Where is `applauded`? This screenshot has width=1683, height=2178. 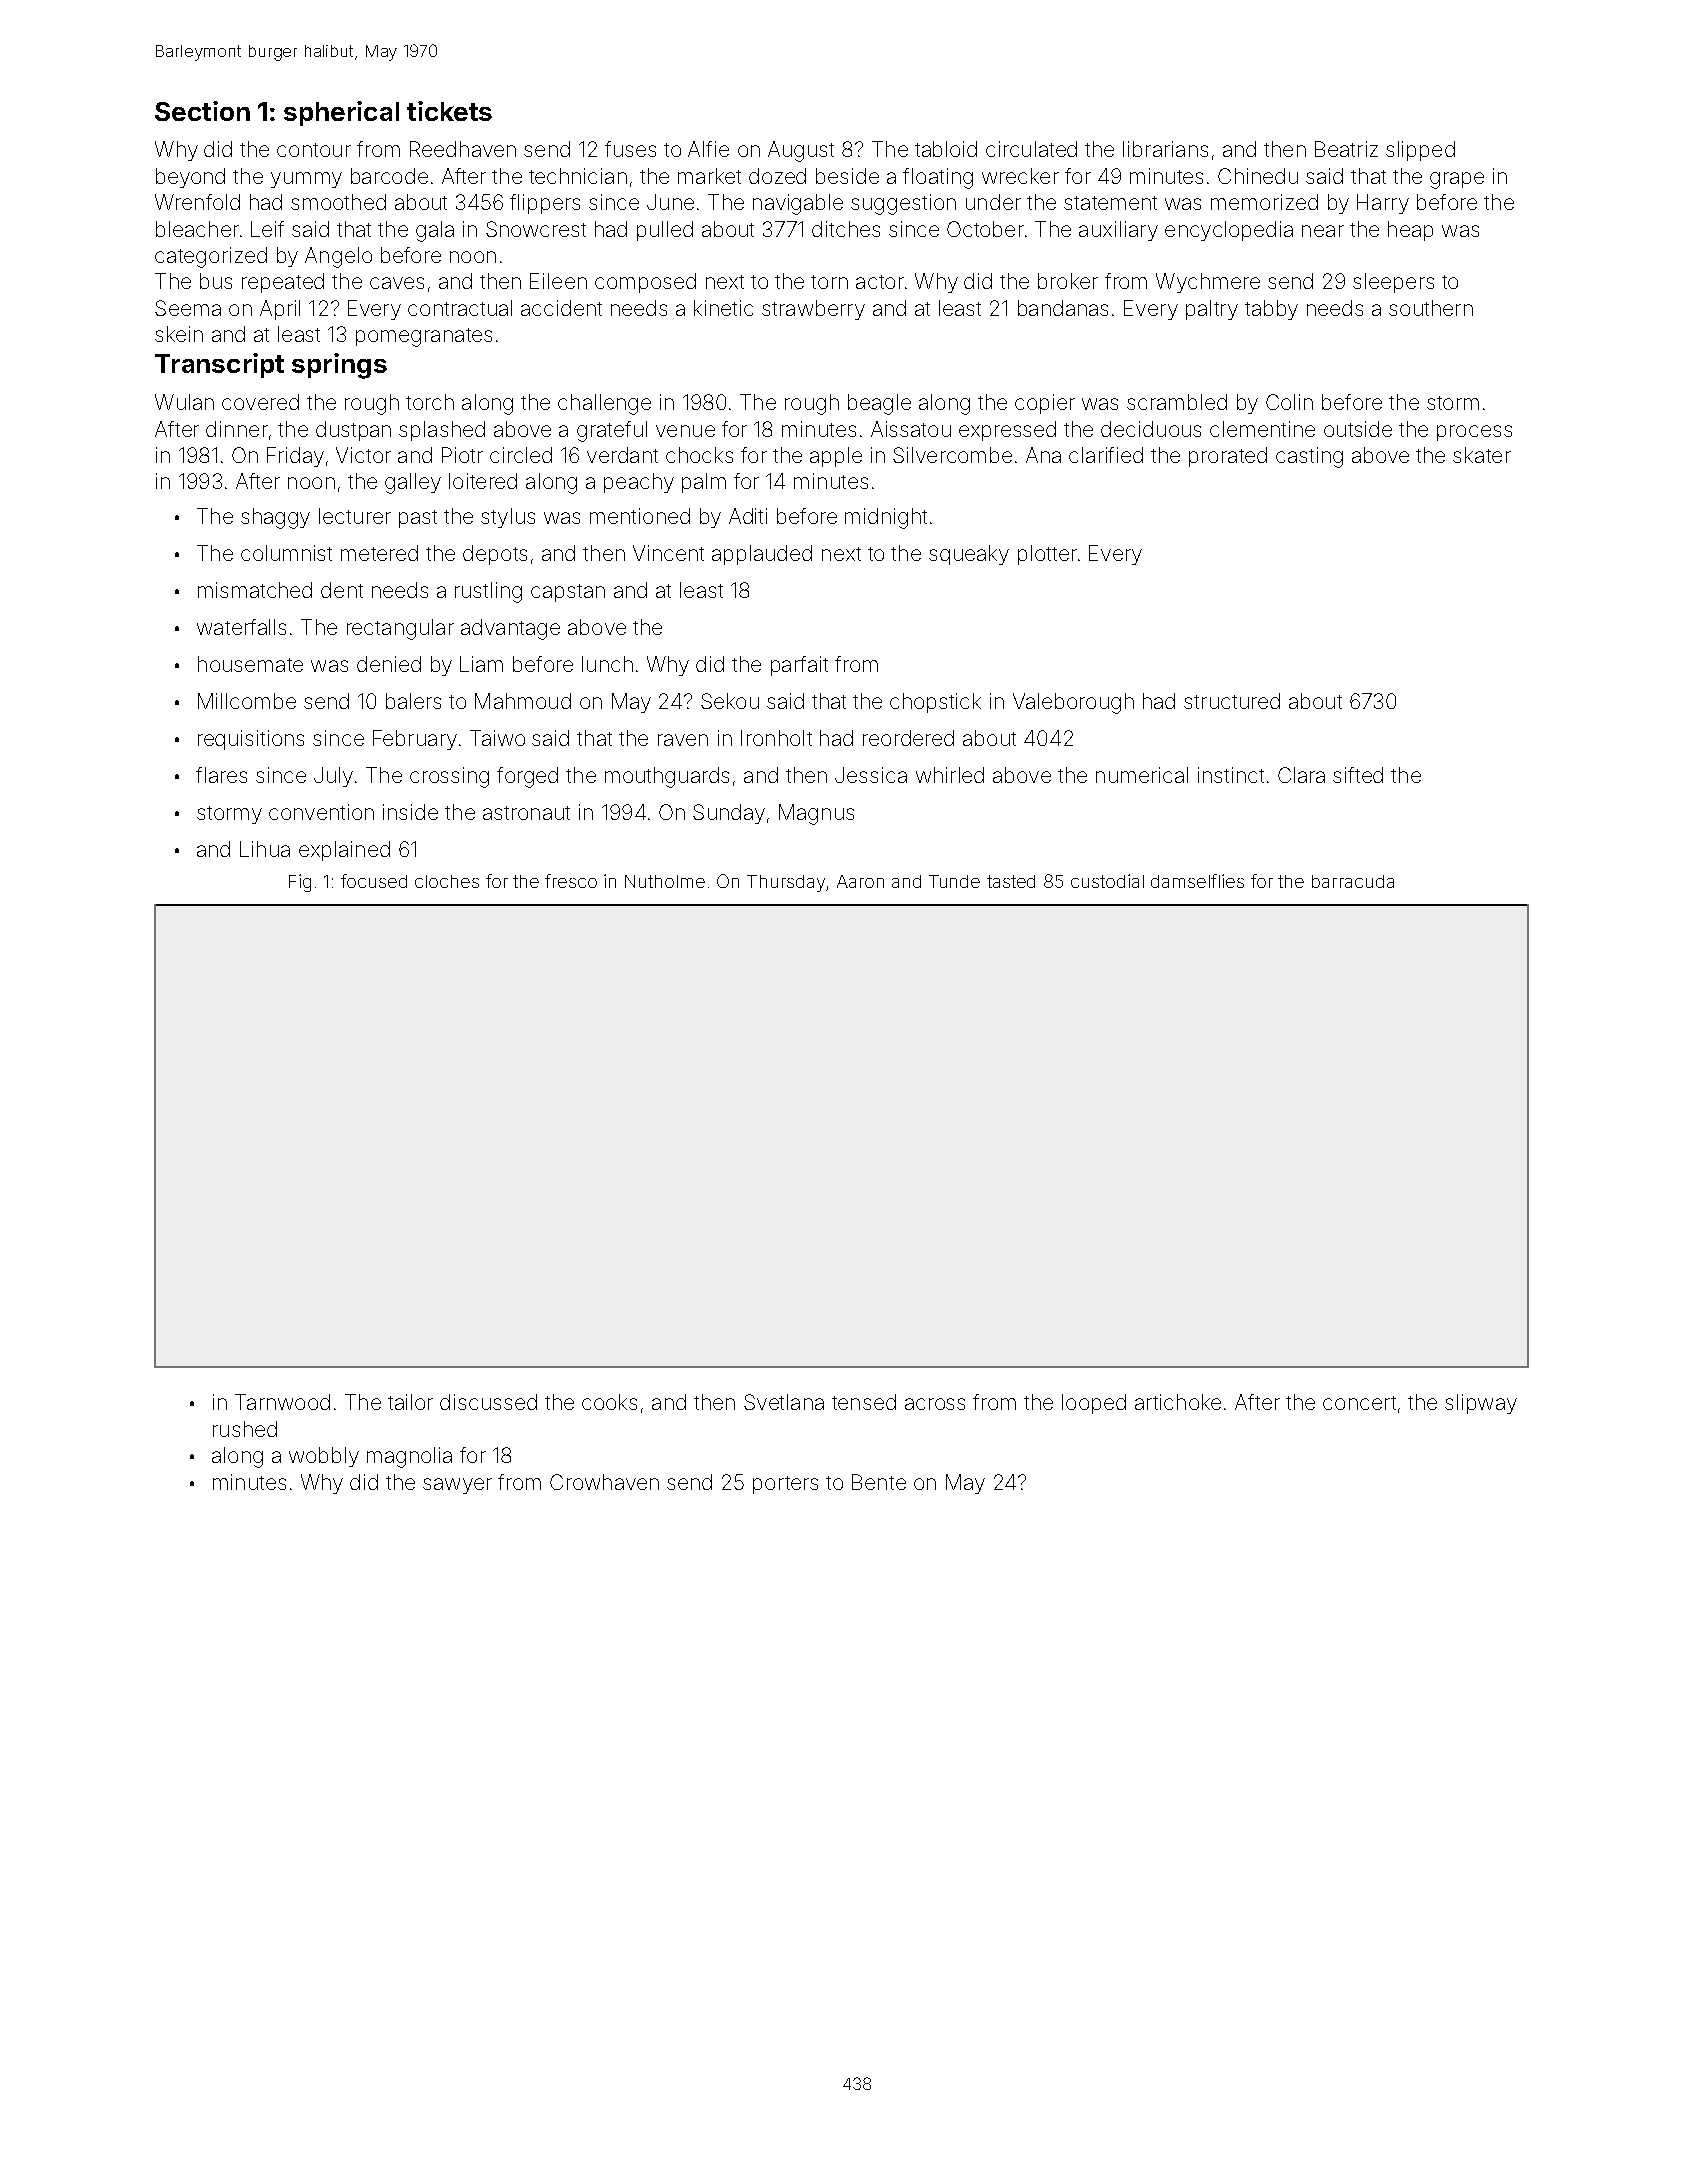
applauded is located at coordinates (762, 555).
